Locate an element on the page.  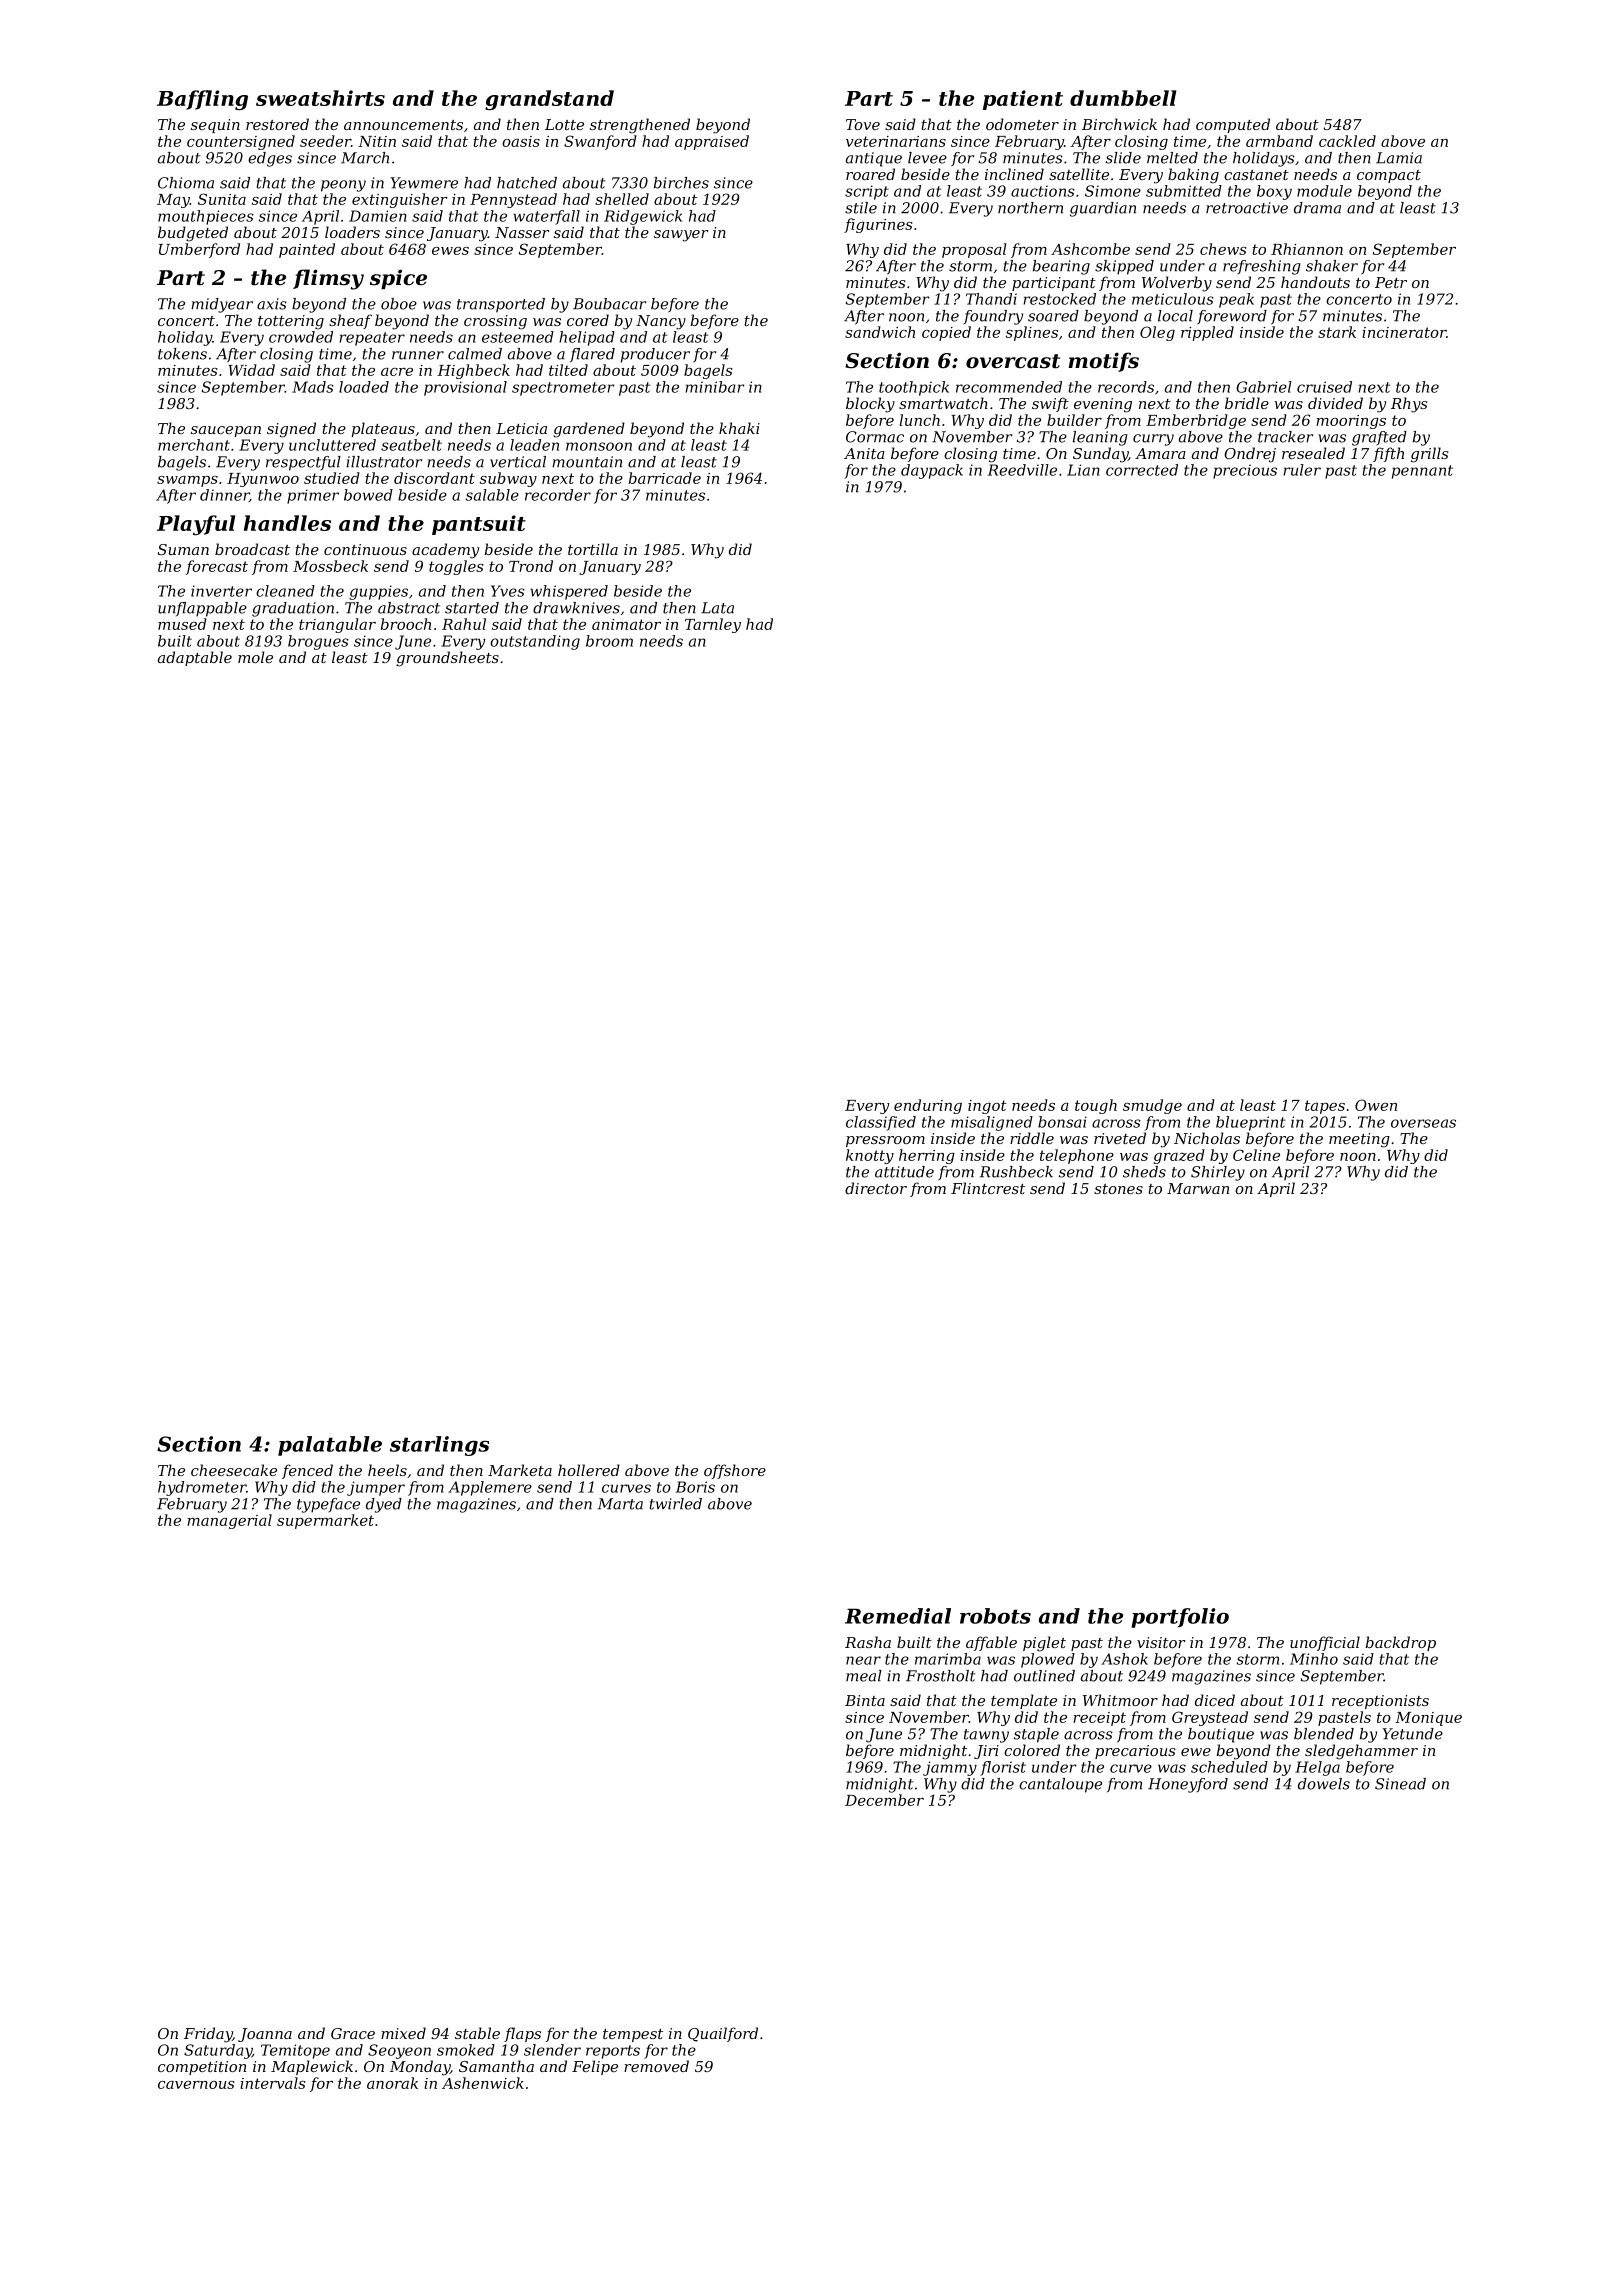
director is located at coordinates (876, 1188).
